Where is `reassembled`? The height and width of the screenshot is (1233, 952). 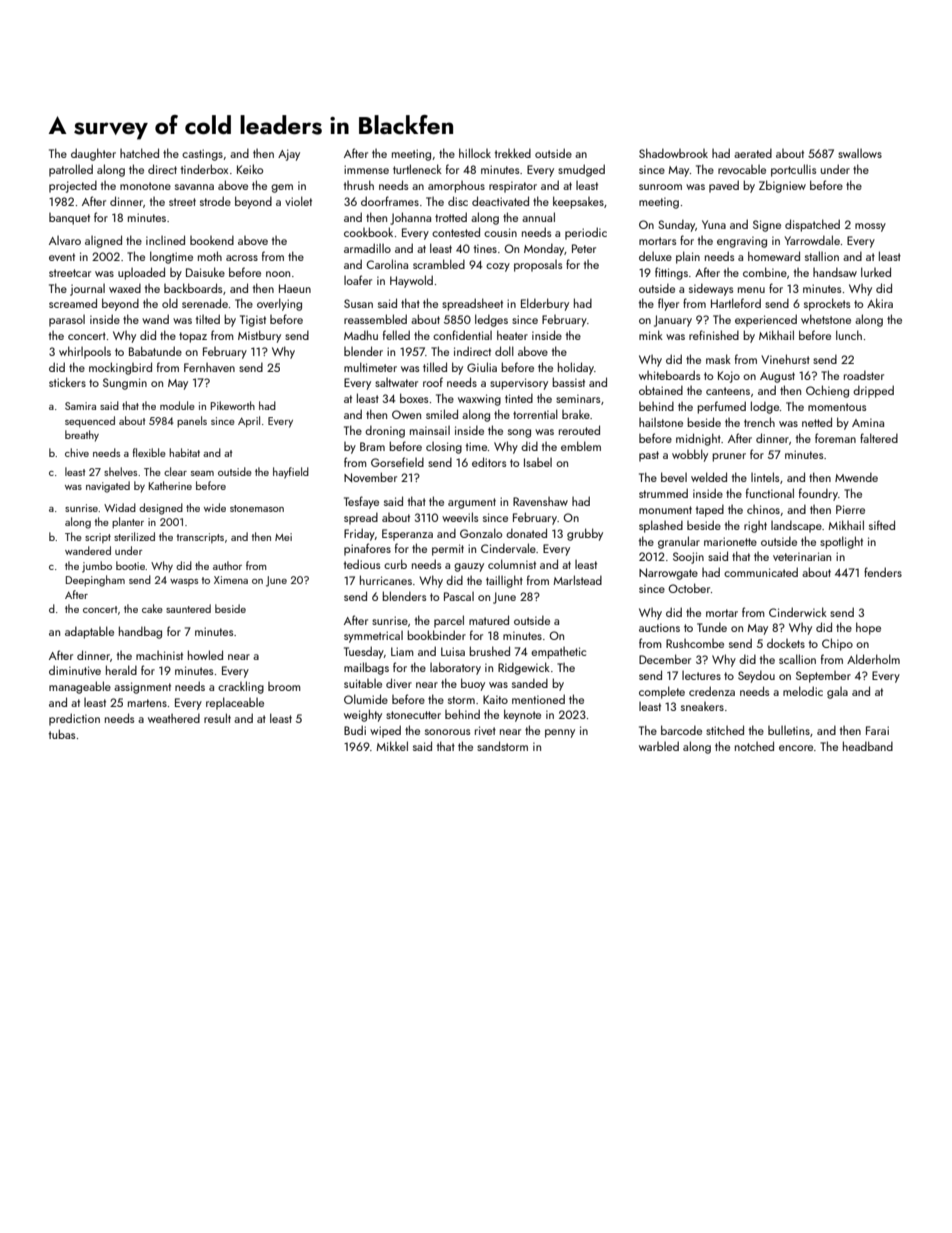 reassembled is located at coordinates (375, 319).
